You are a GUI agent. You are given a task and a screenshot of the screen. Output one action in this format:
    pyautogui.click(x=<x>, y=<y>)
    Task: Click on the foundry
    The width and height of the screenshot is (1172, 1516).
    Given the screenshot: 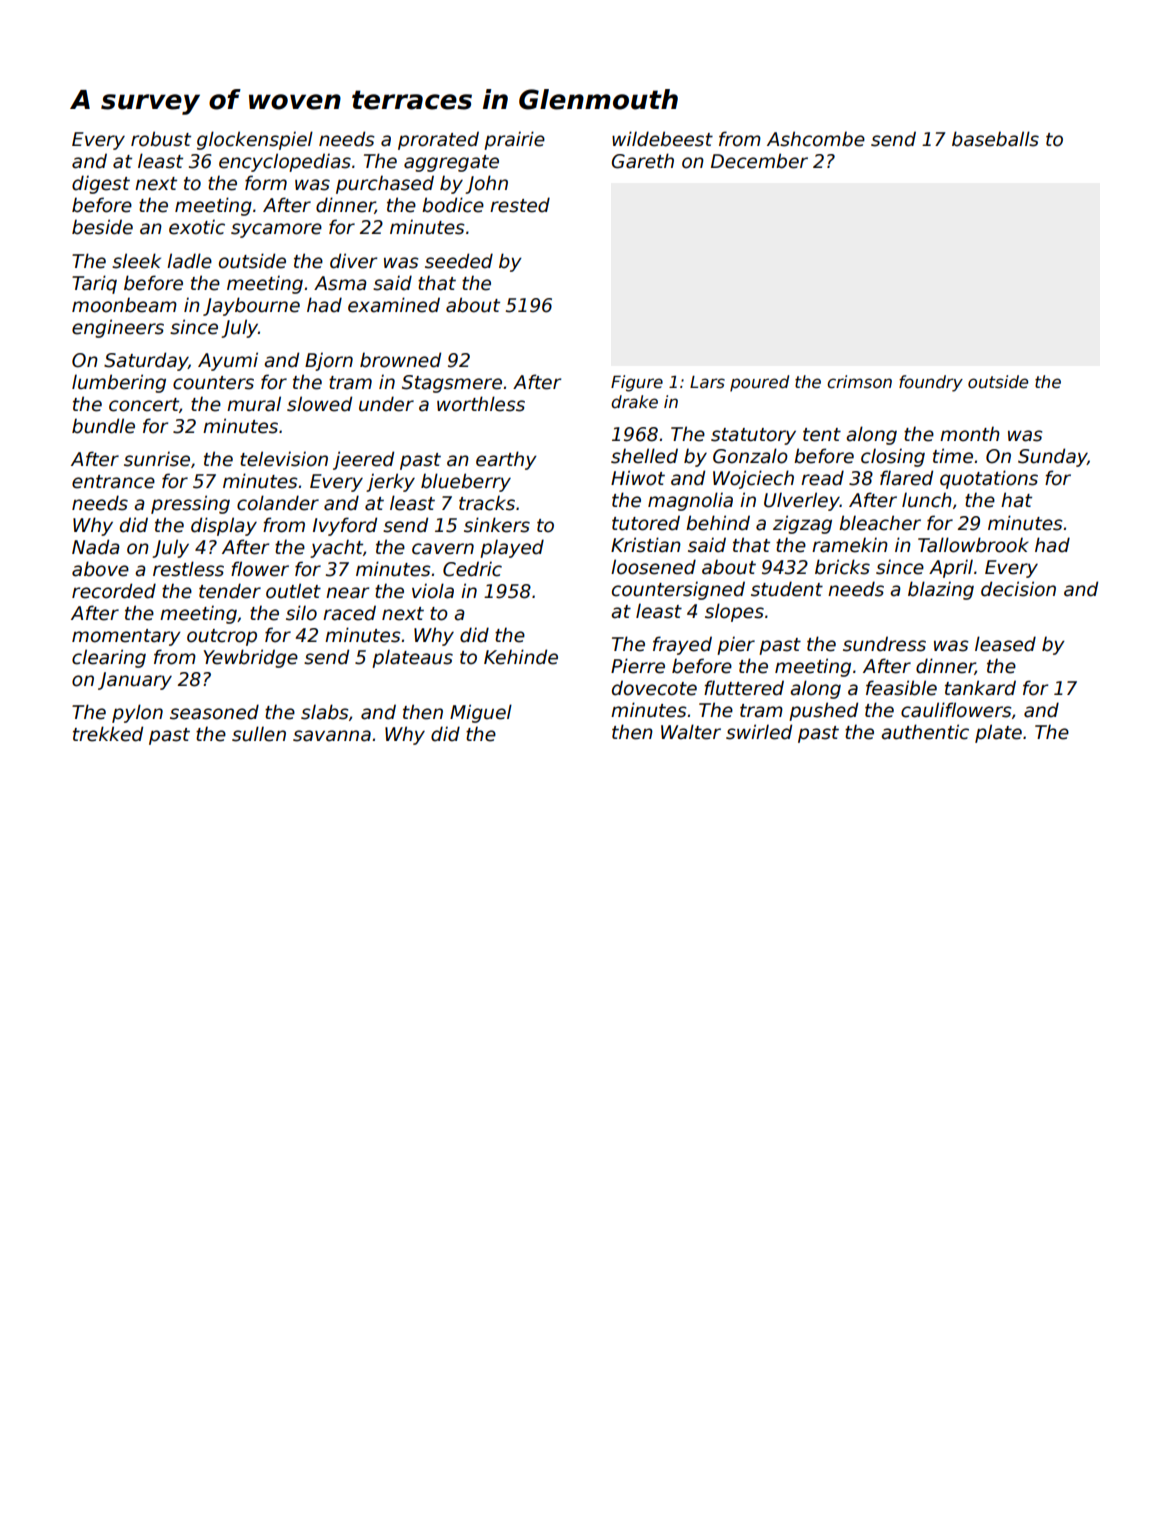 What is the action you would take?
    pyautogui.click(x=931, y=383)
